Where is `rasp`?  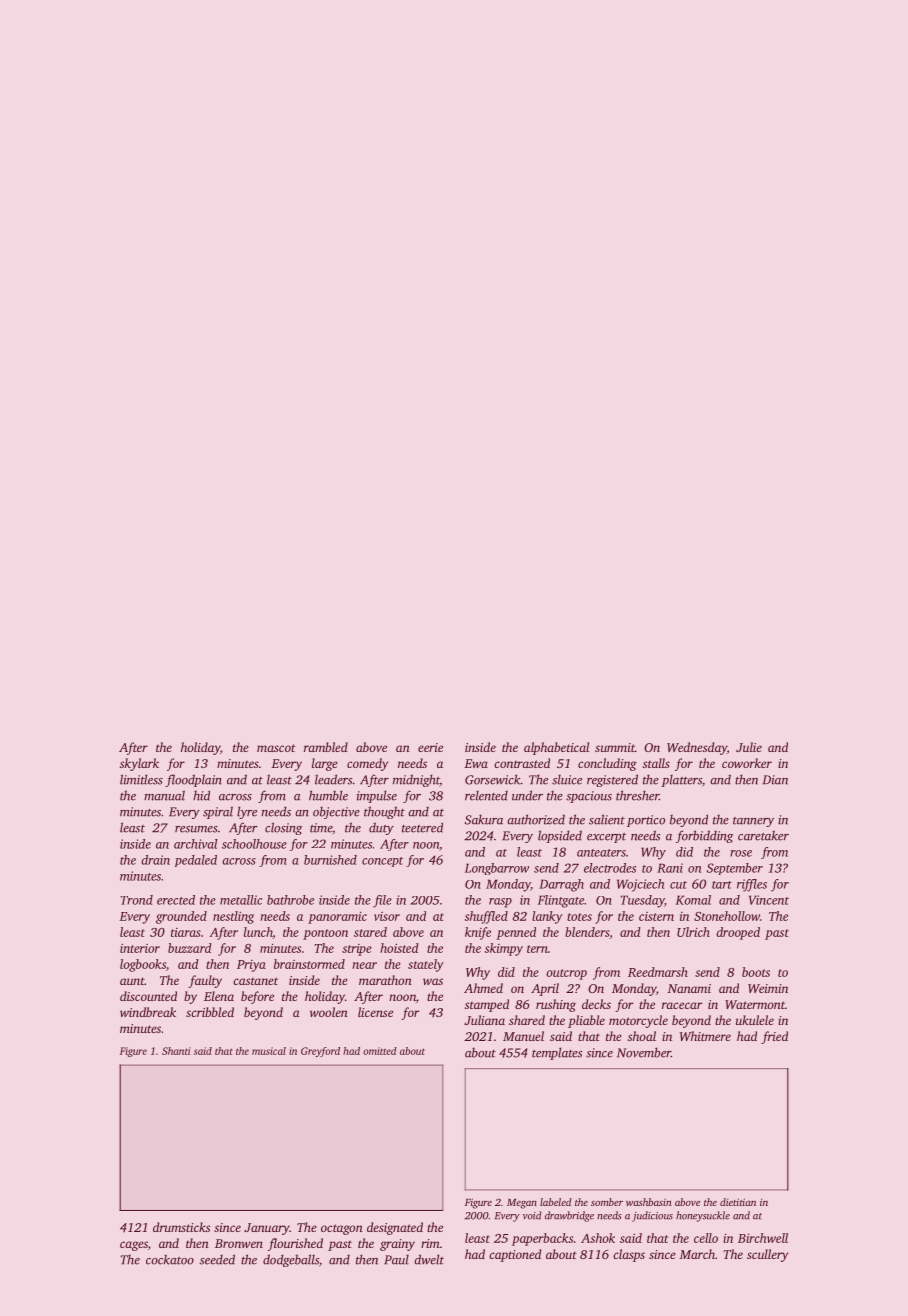
rasp is located at coordinates (500, 903).
